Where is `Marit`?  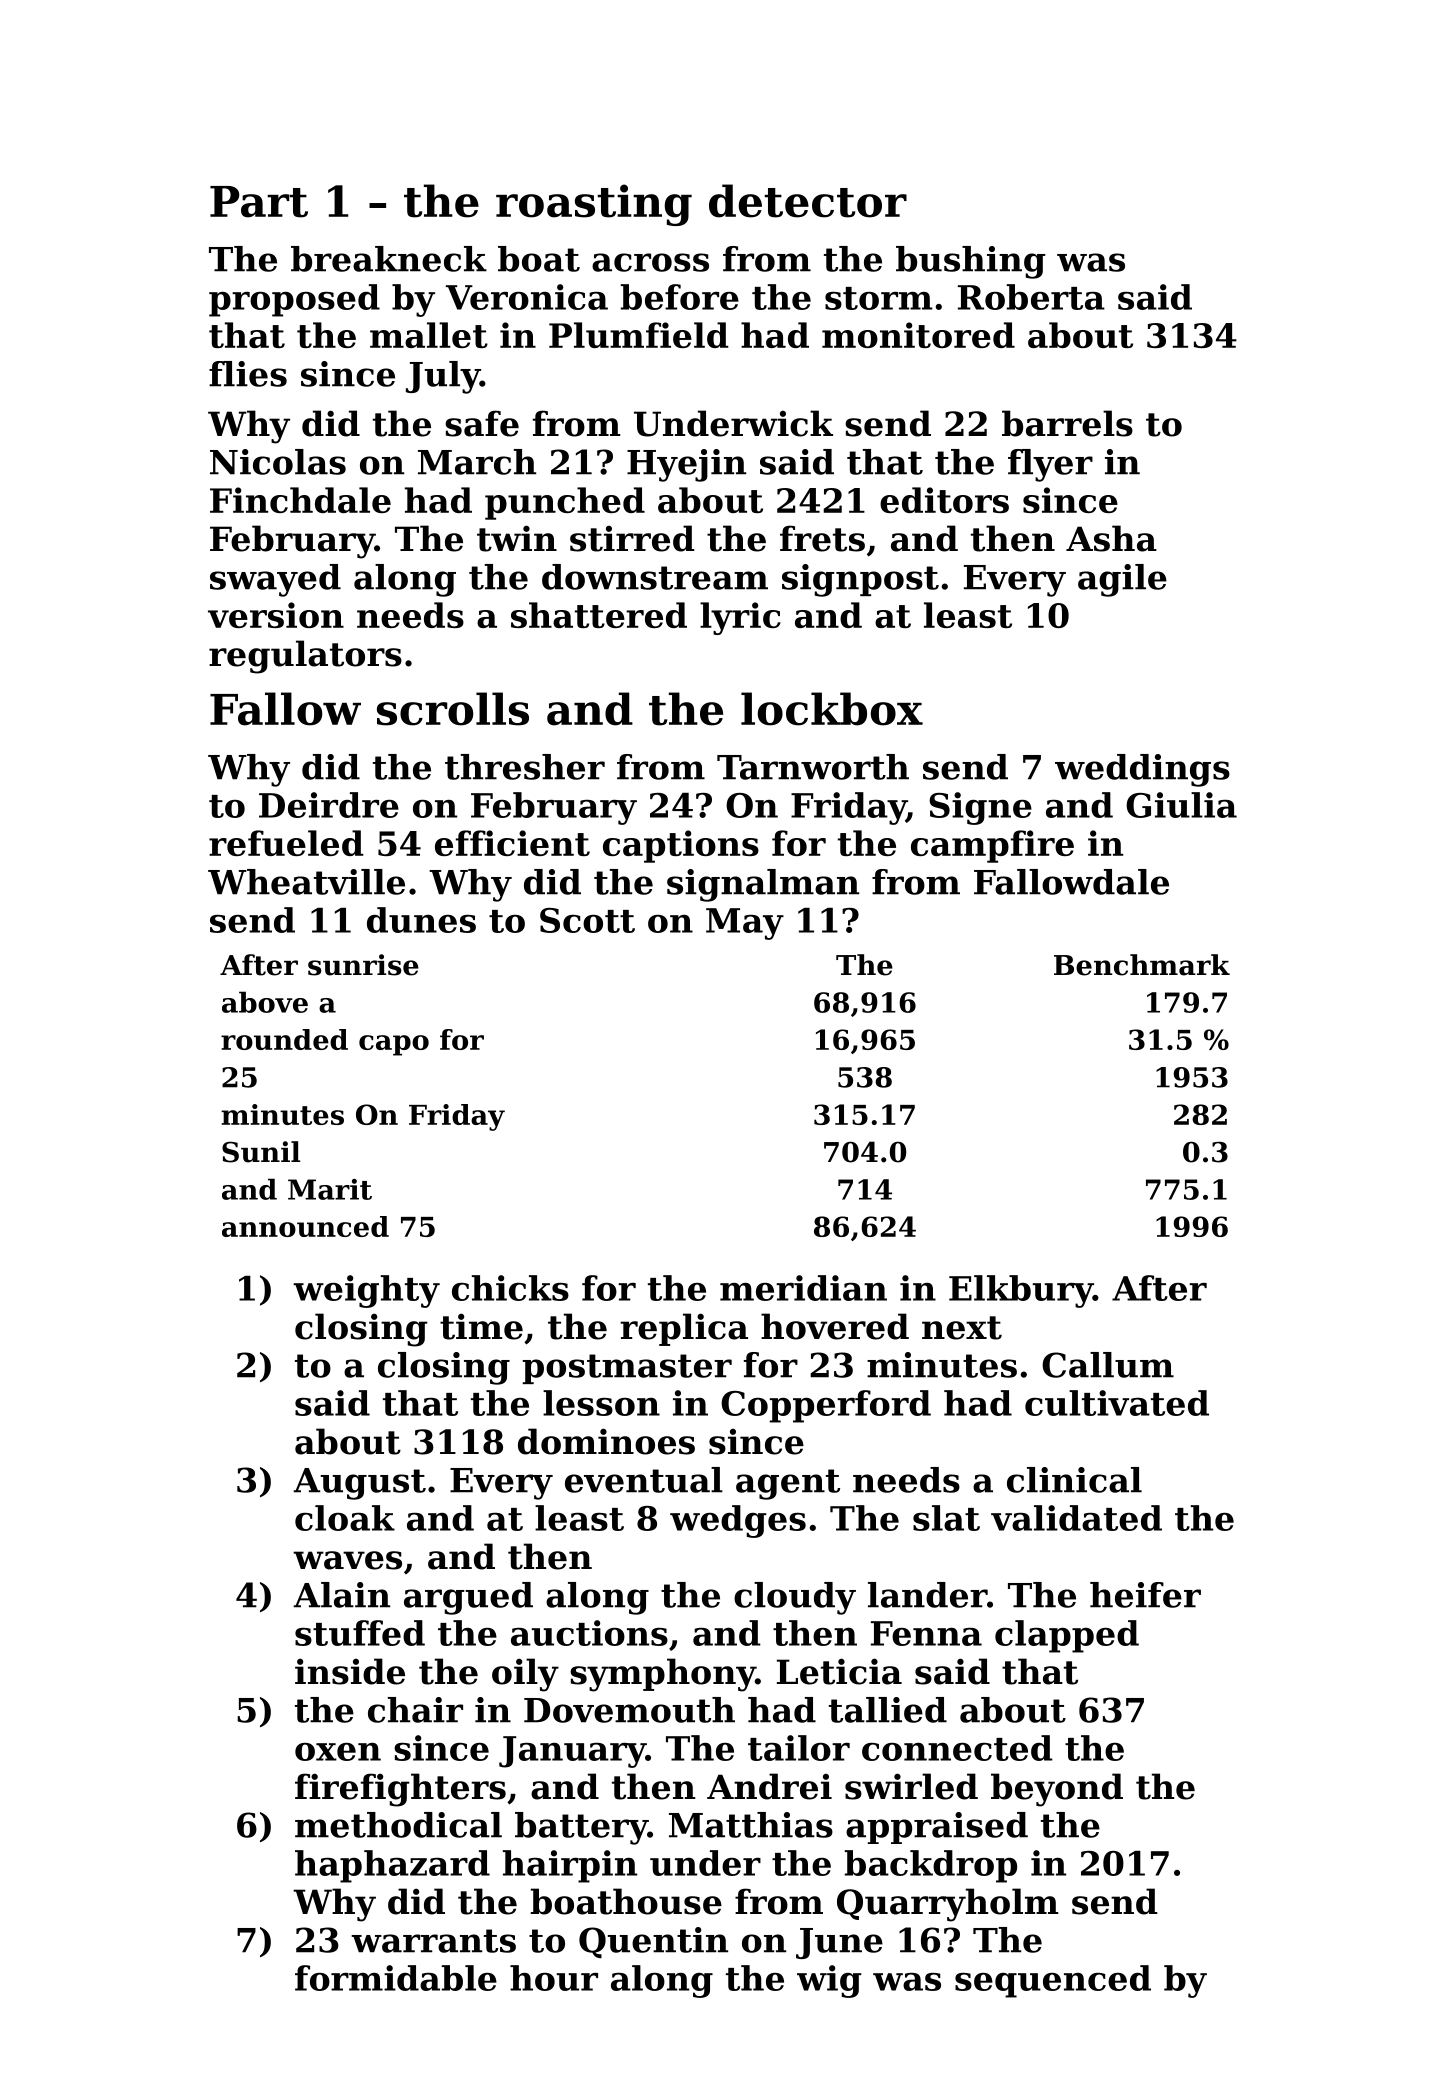
Marit is located at coordinates (330, 1189).
